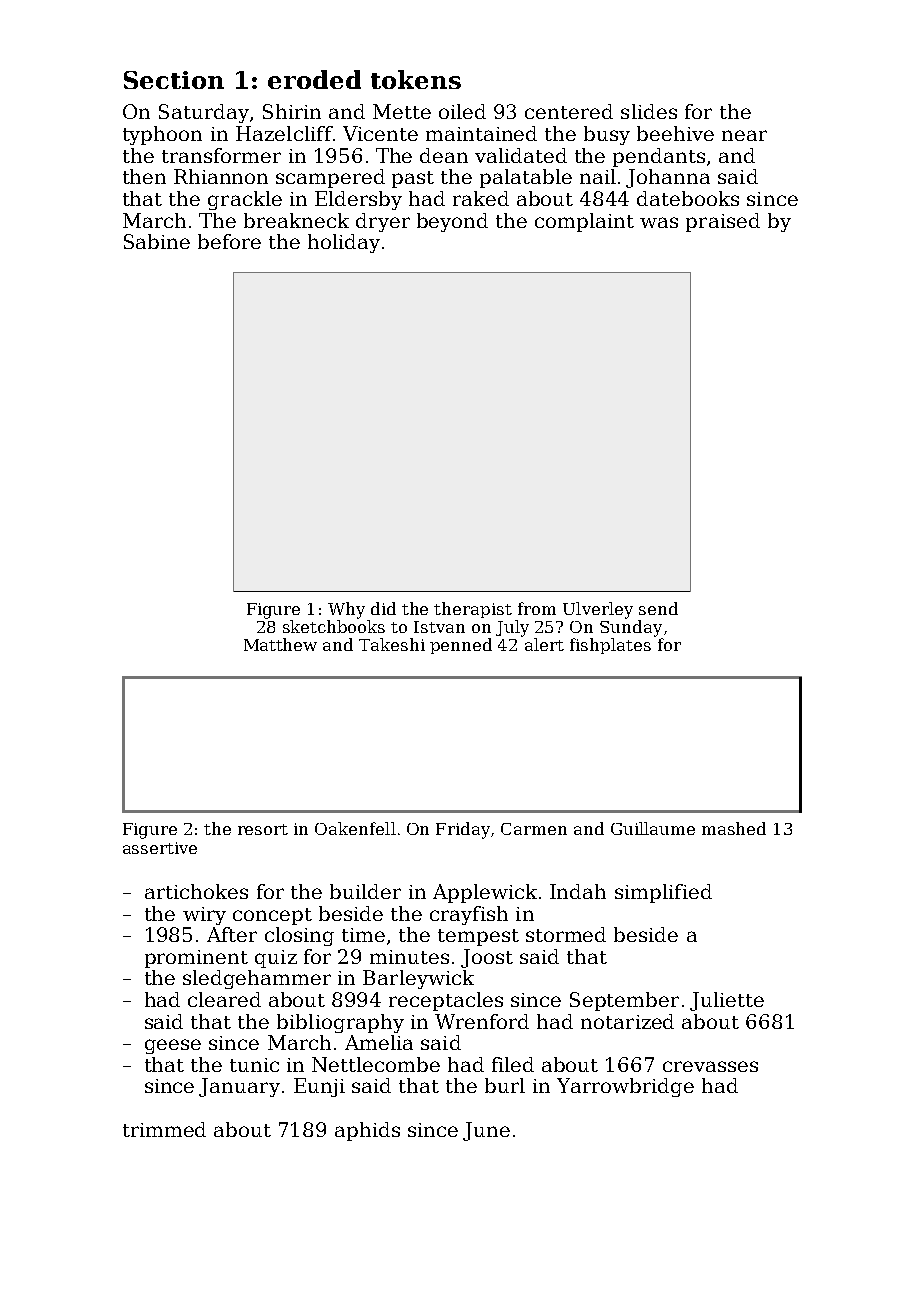  I want to click on eroded, so click(314, 79).
